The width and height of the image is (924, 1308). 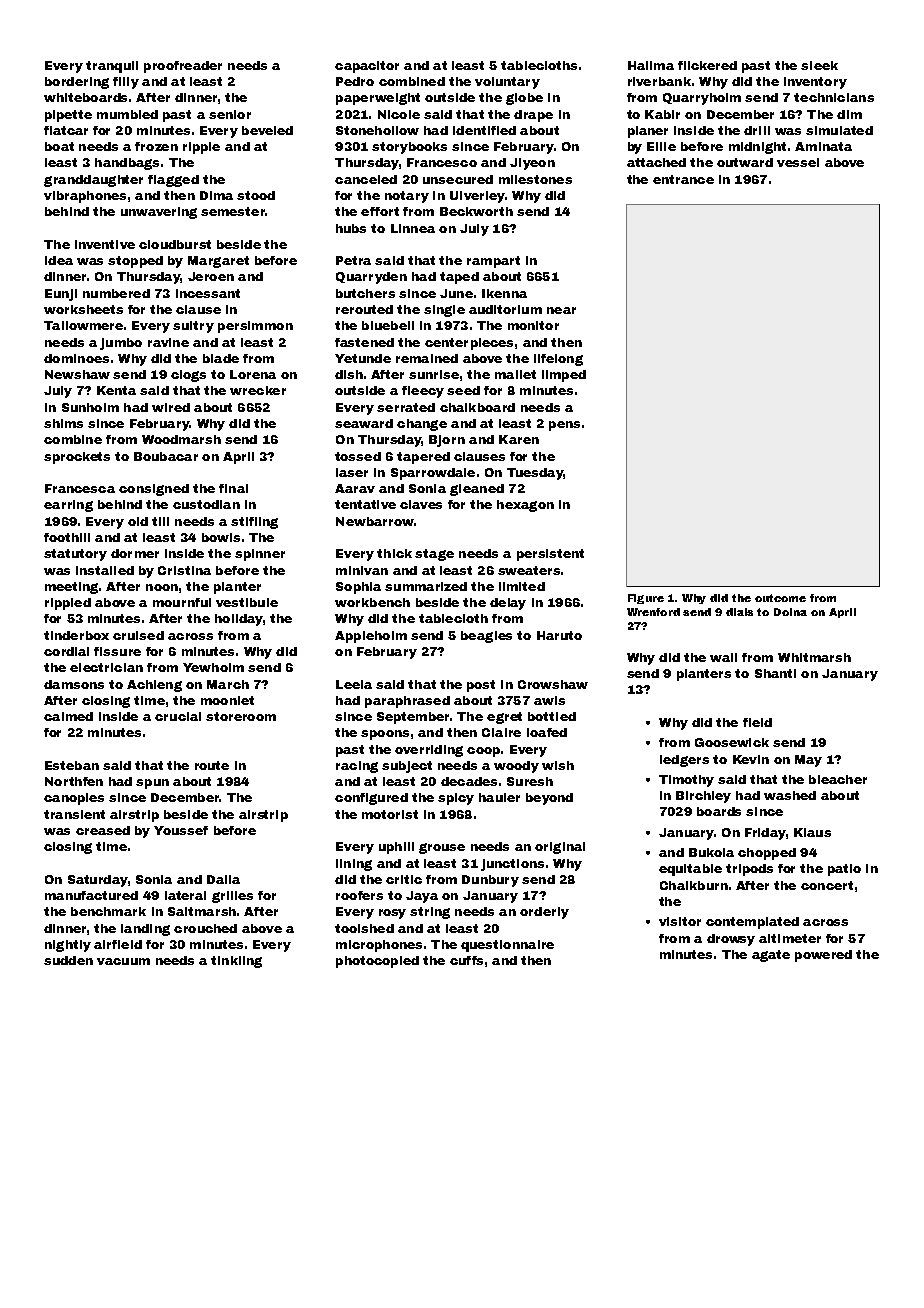 What do you see at coordinates (183, 67) in the image?
I see `proofreader` at bounding box center [183, 67].
